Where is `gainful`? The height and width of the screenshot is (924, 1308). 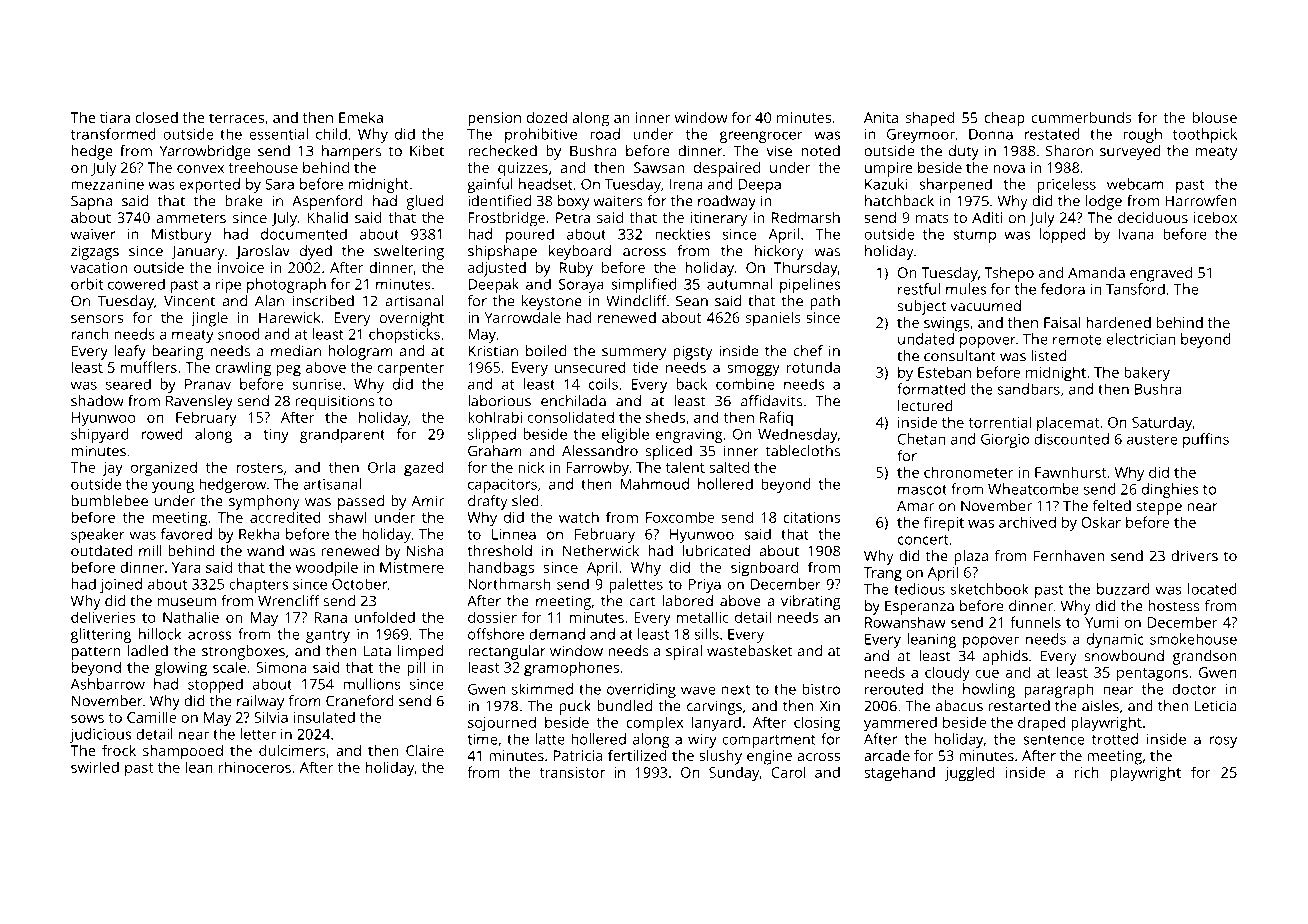 gainful is located at coordinates (490, 185).
